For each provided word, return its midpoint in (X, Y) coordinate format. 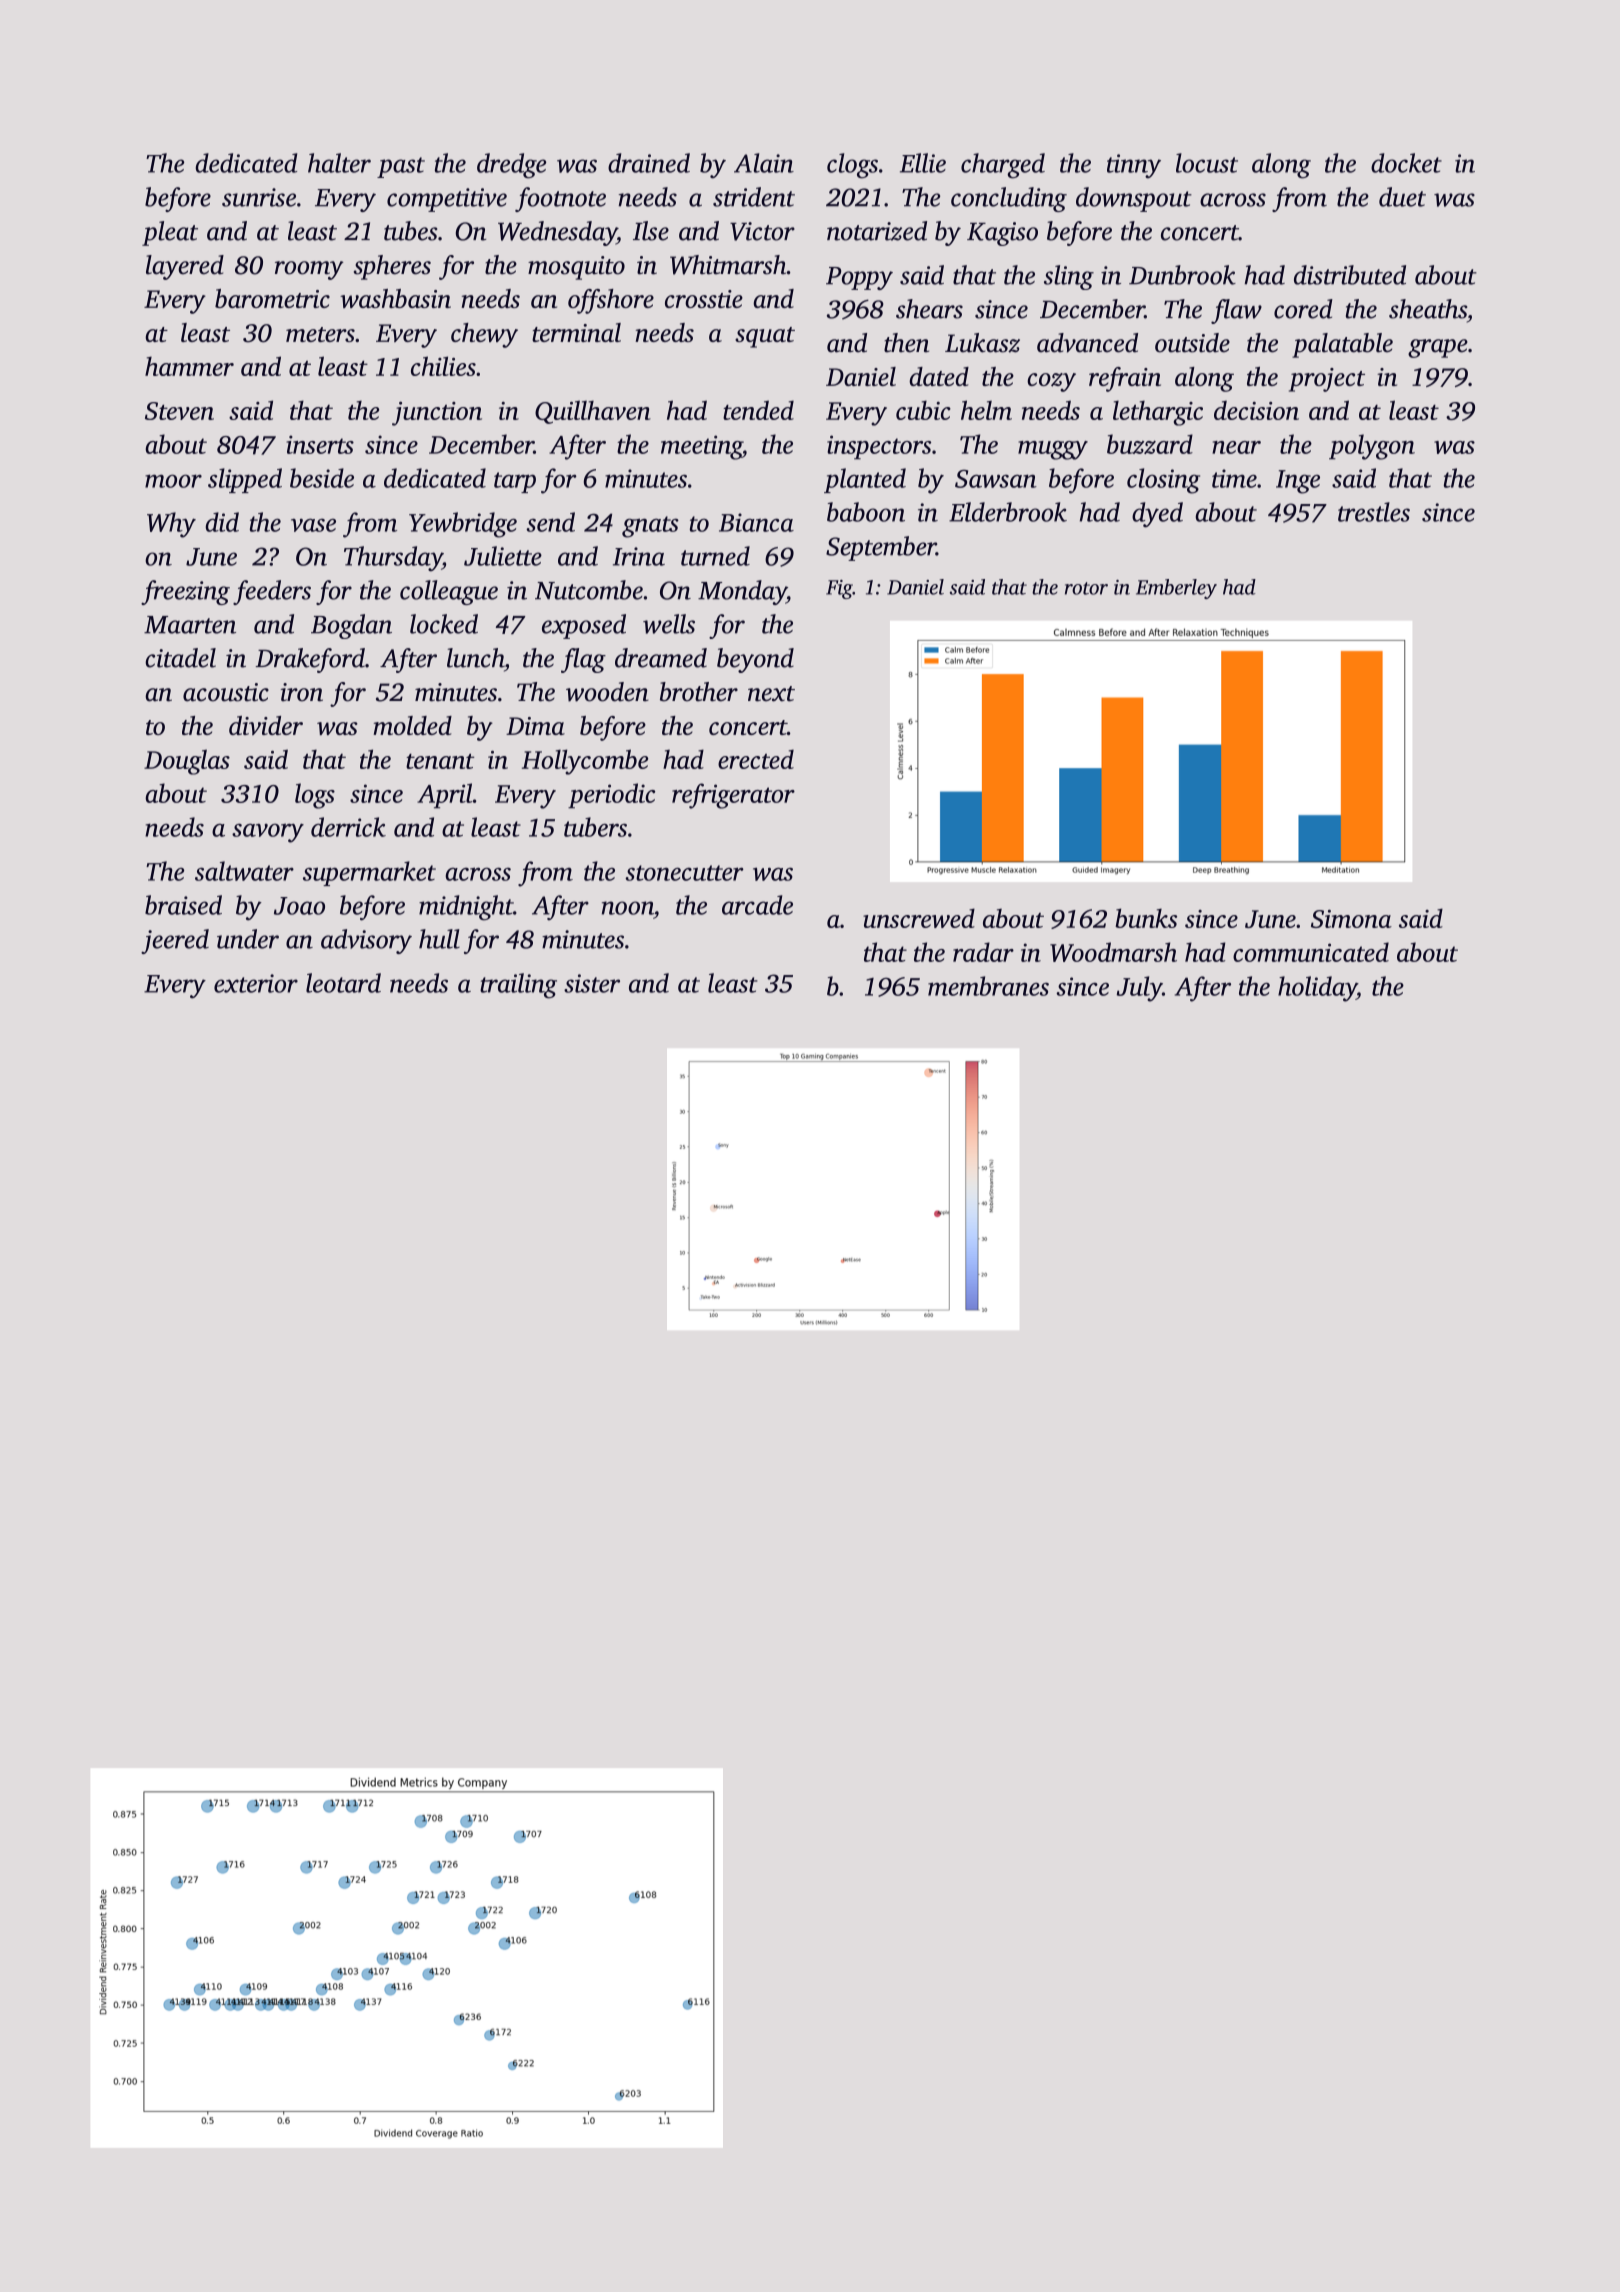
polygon (1372, 447)
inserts (320, 444)
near (1236, 447)
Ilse (651, 231)
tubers (595, 827)
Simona (1351, 919)
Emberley (1176, 589)
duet (1402, 197)
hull (439, 939)
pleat (170, 233)
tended (758, 410)
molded (412, 725)
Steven (179, 411)
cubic (923, 410)
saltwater (244, 871)
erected (756, 759)
